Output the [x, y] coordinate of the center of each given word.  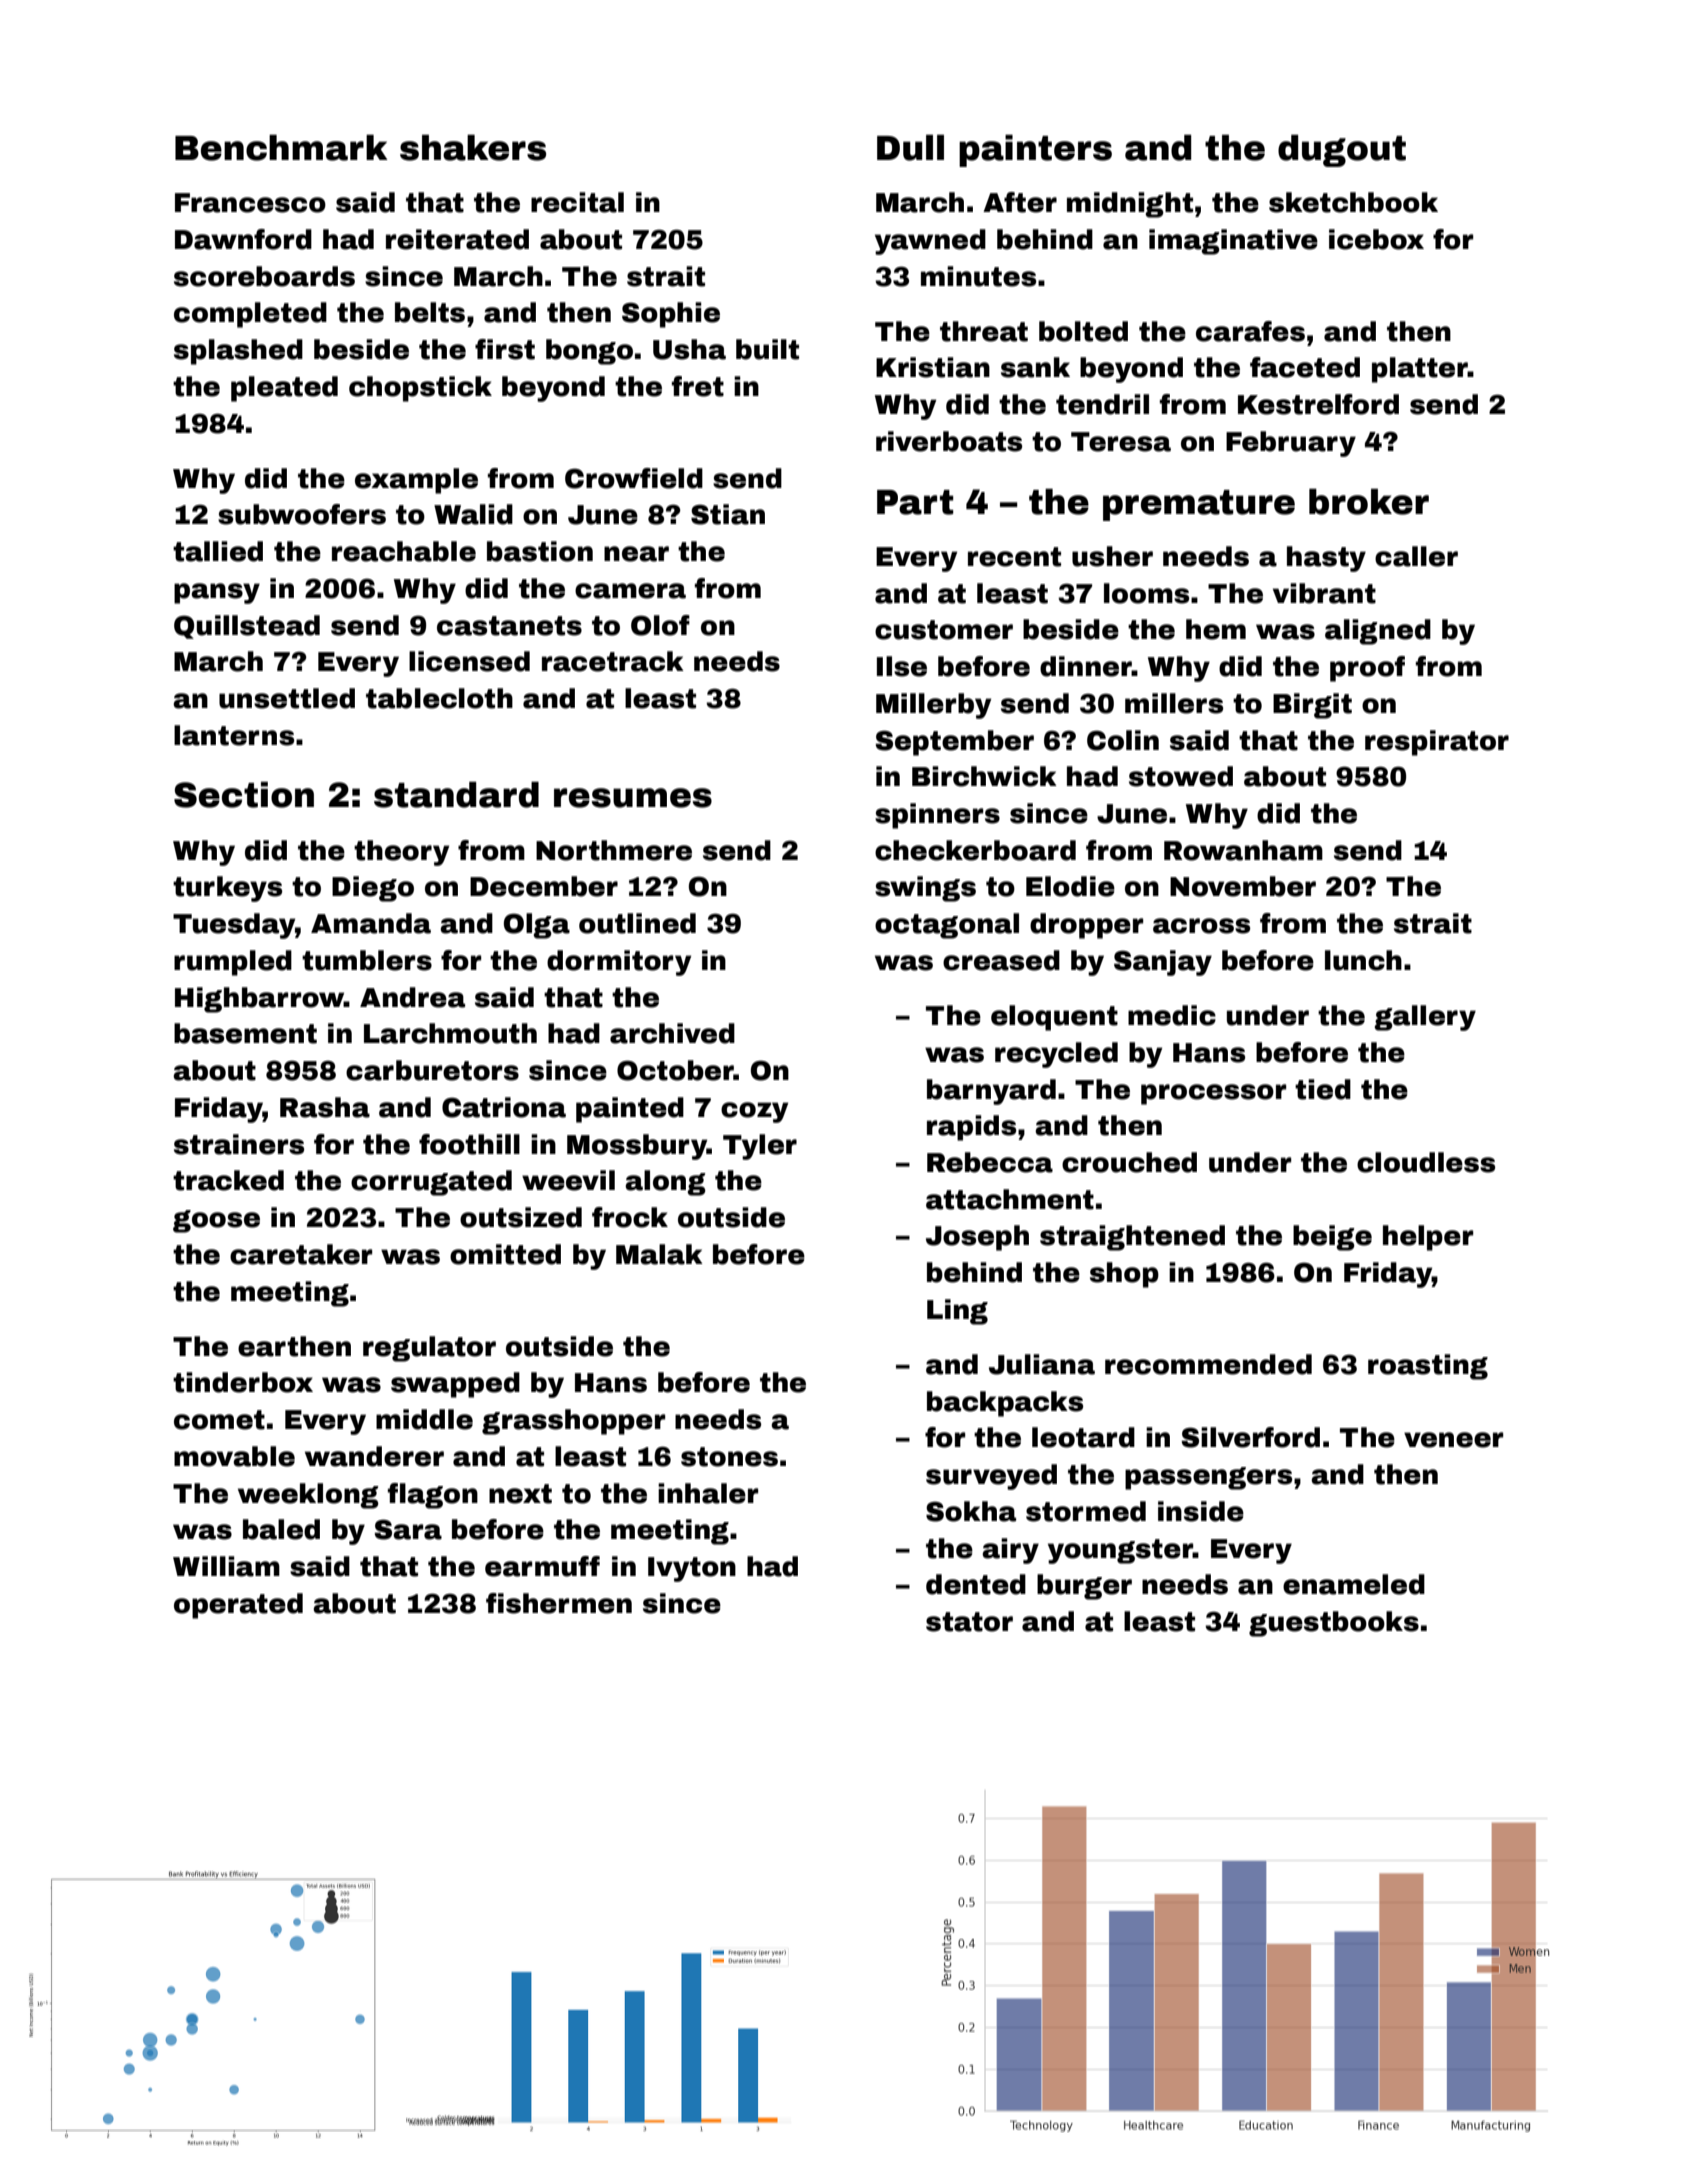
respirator [1437, 743]
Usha [689, 349]
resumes [633, 798]
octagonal [947, 926]
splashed [238, 352]
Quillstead [247, 627]
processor [1213, 1094]
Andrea [412, 997]
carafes [1250, 331]
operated [238, 1606]
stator [969, 1622]
